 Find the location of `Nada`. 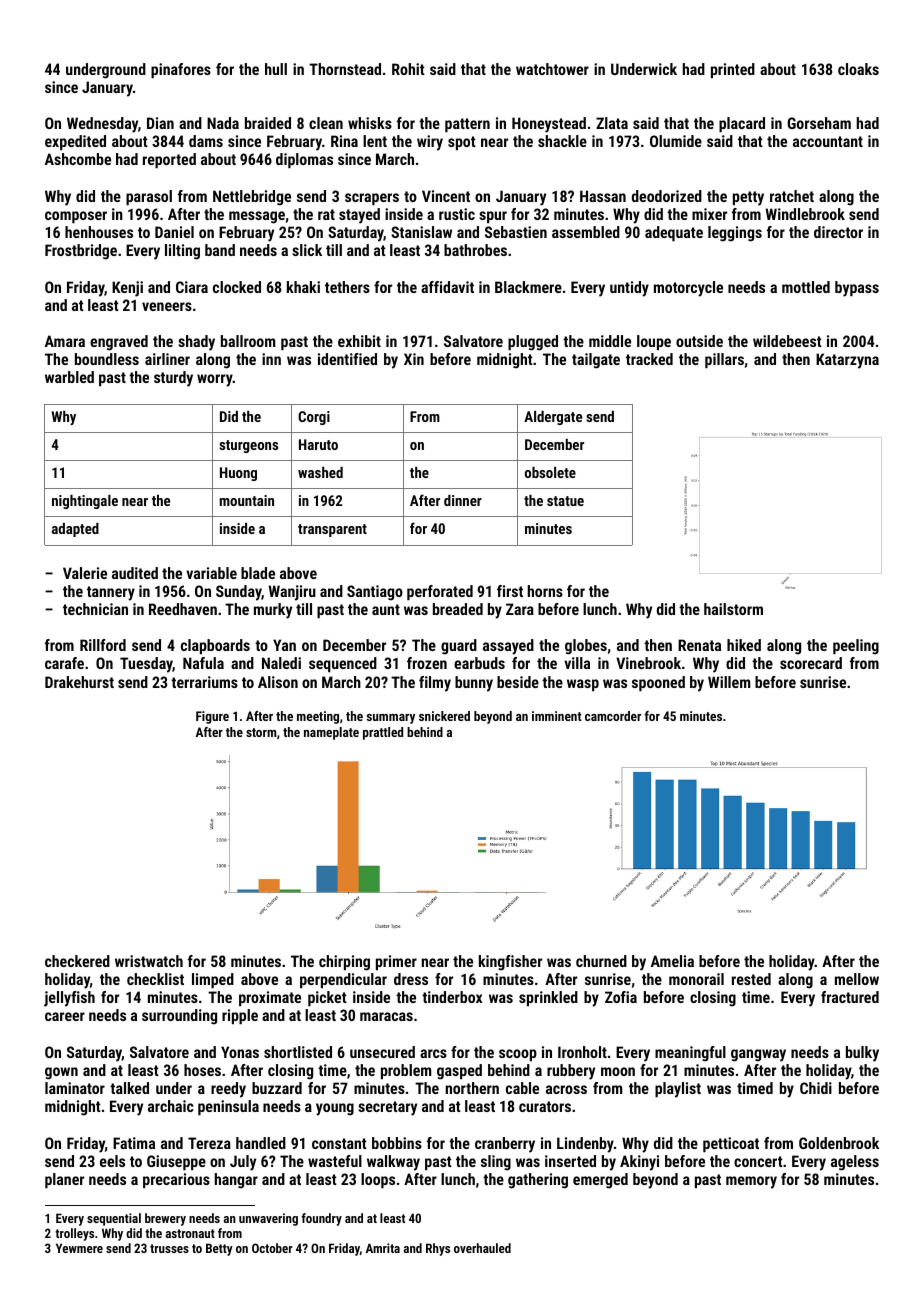

Nada is located at coordinates (223, 123).
